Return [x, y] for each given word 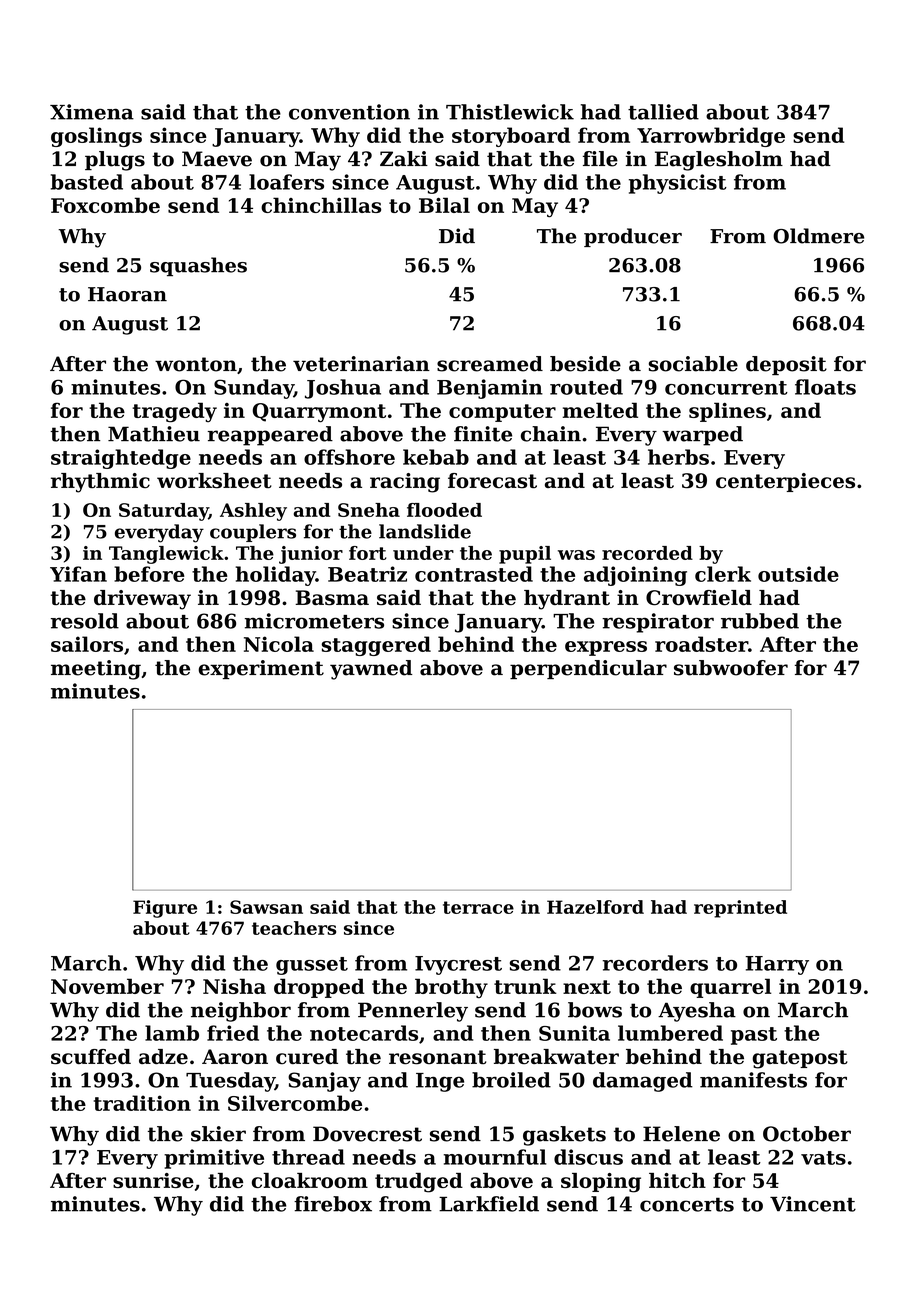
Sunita [574, 1033]
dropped [319, 988]
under [423, 553]
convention [349, 112]
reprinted [740, 909]
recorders [655, 963]
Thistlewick [510, 112]
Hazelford [595, 907]
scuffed [91, 1057]
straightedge [121, 459]
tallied [663, 112]
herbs [678, 457]
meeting [96, 670]
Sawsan [266, 907]
